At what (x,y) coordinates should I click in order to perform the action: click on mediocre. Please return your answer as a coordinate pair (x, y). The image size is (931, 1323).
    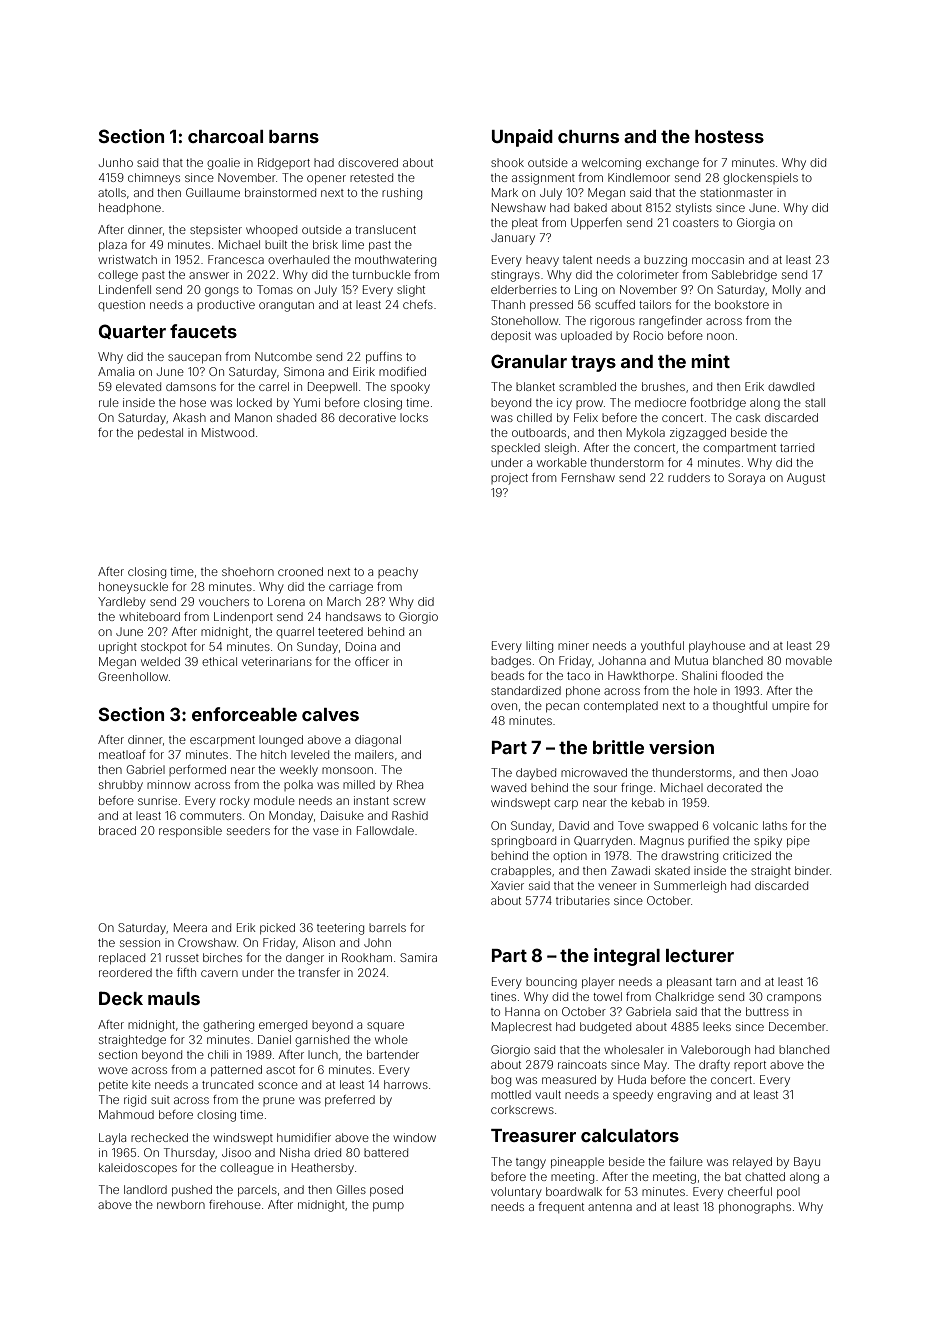
    Looking at the image, I should click on (660, 402).
